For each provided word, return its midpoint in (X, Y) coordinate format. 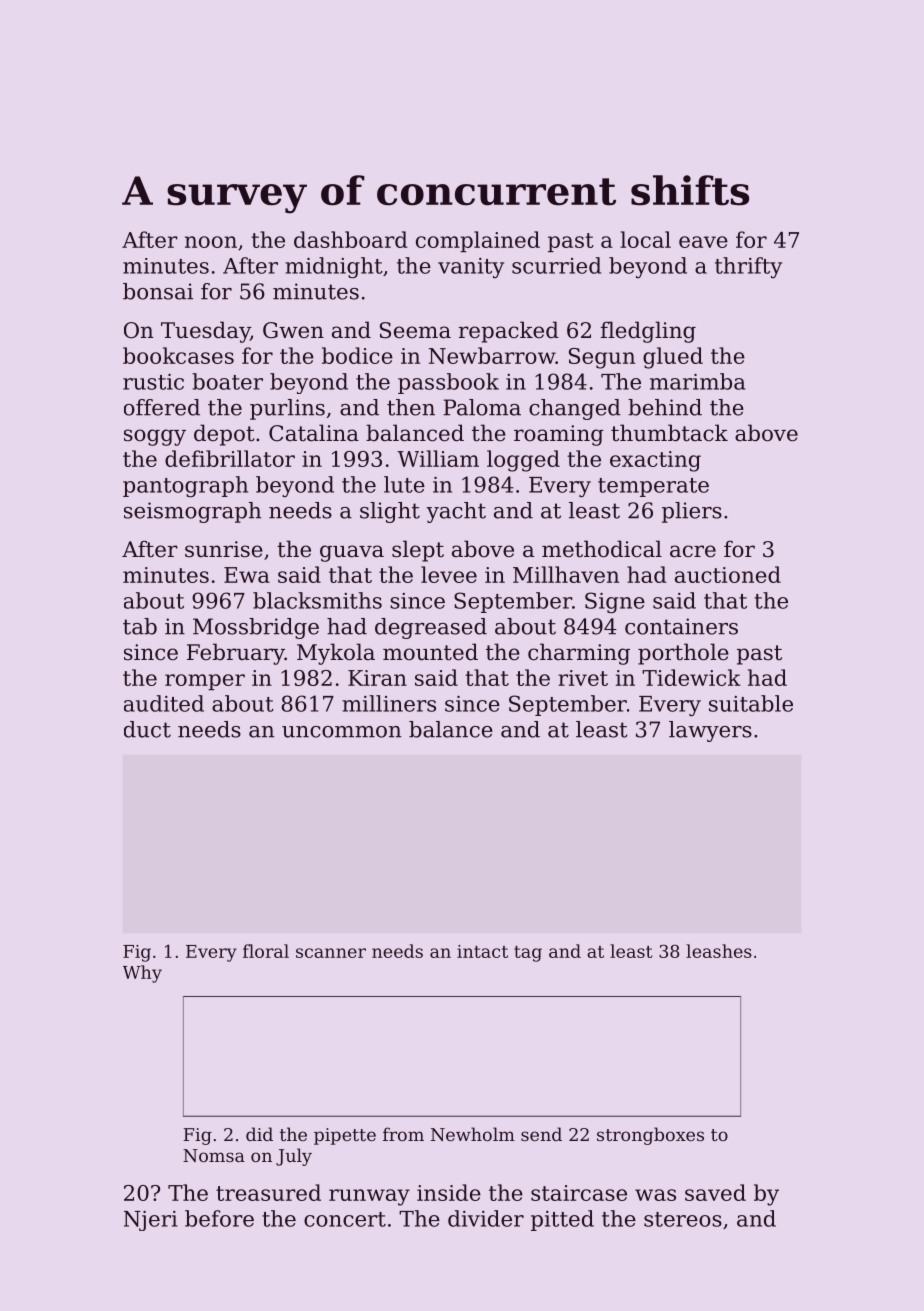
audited (164, 703)
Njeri (150, 1221)
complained (478, 241)
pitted (562, 1220)
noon (211, 242)
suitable (751, 703)
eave (703, 242)
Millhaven (566, 574)
